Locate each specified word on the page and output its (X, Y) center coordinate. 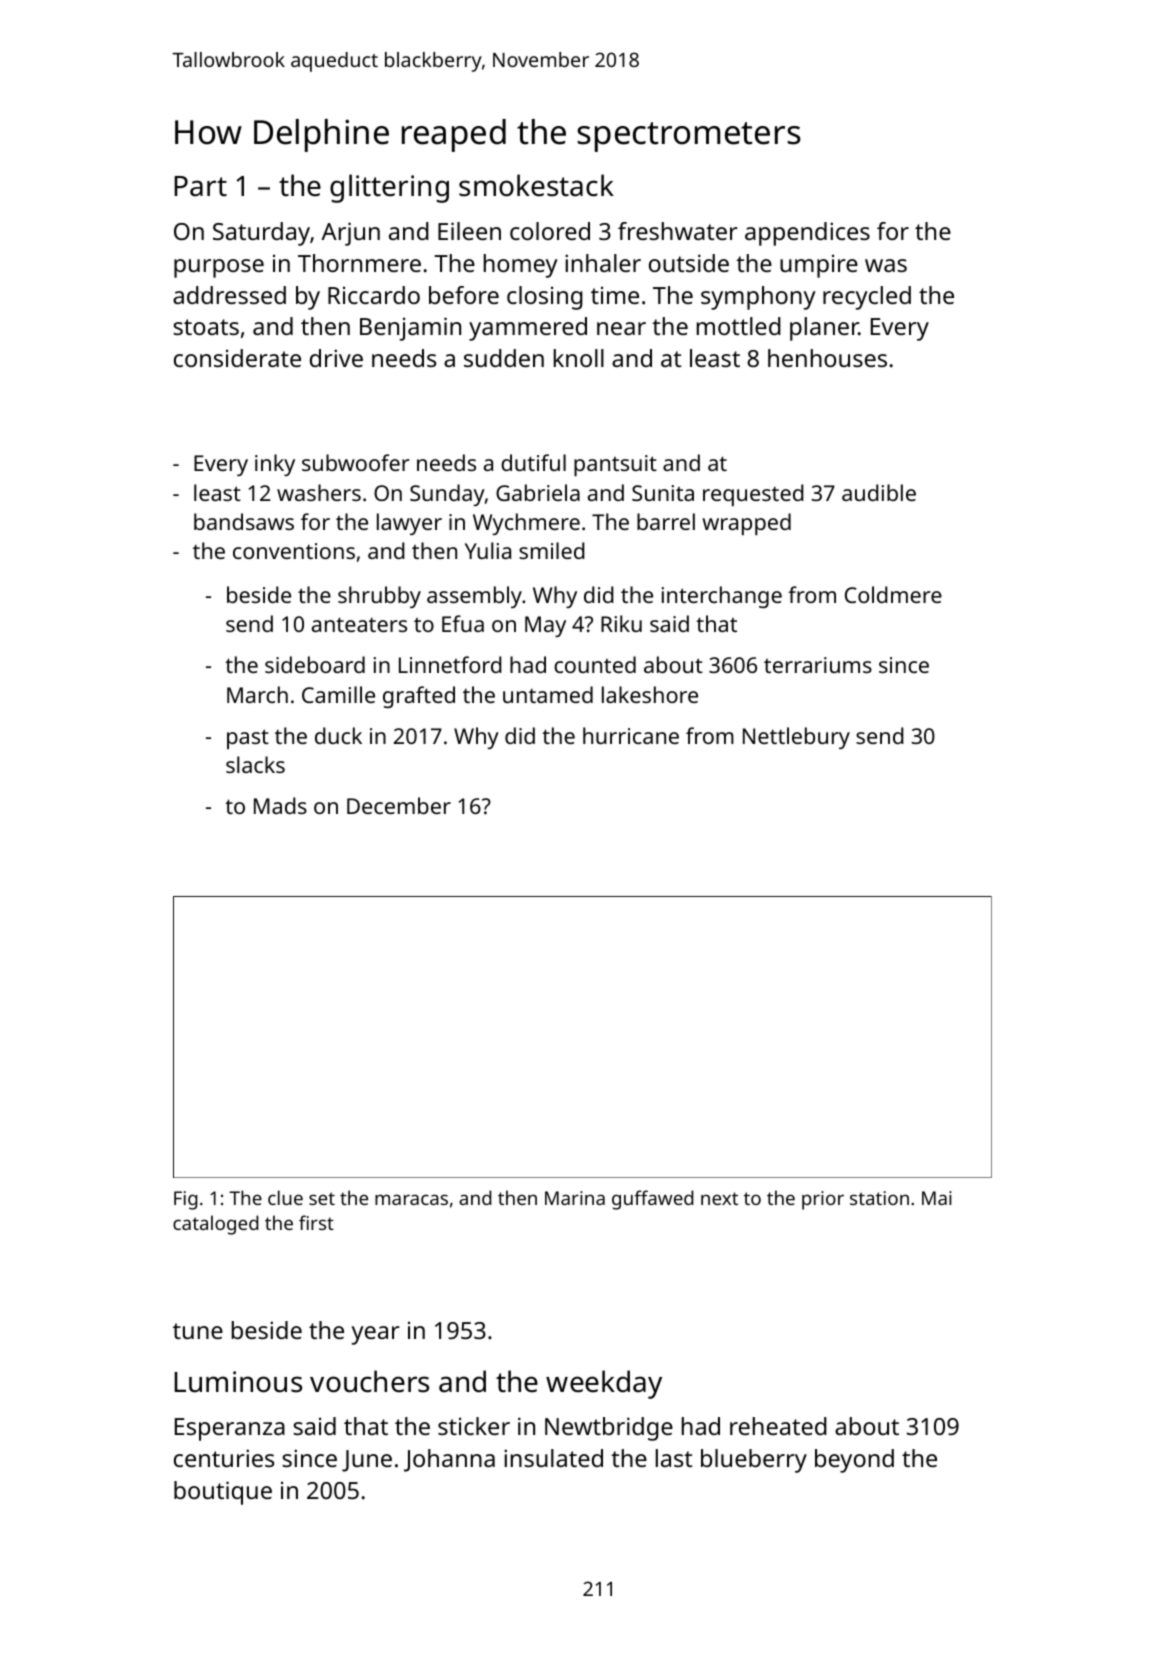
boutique (223, 1493)
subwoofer (356, 462)
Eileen (469, 231)
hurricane (631, 735)
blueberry (754, 1461)
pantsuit (615, 465)
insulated (553, 1458)
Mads (280, 805)
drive (336, 358)
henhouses (827, 358)
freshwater (678, 231)
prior (823, 1200)
